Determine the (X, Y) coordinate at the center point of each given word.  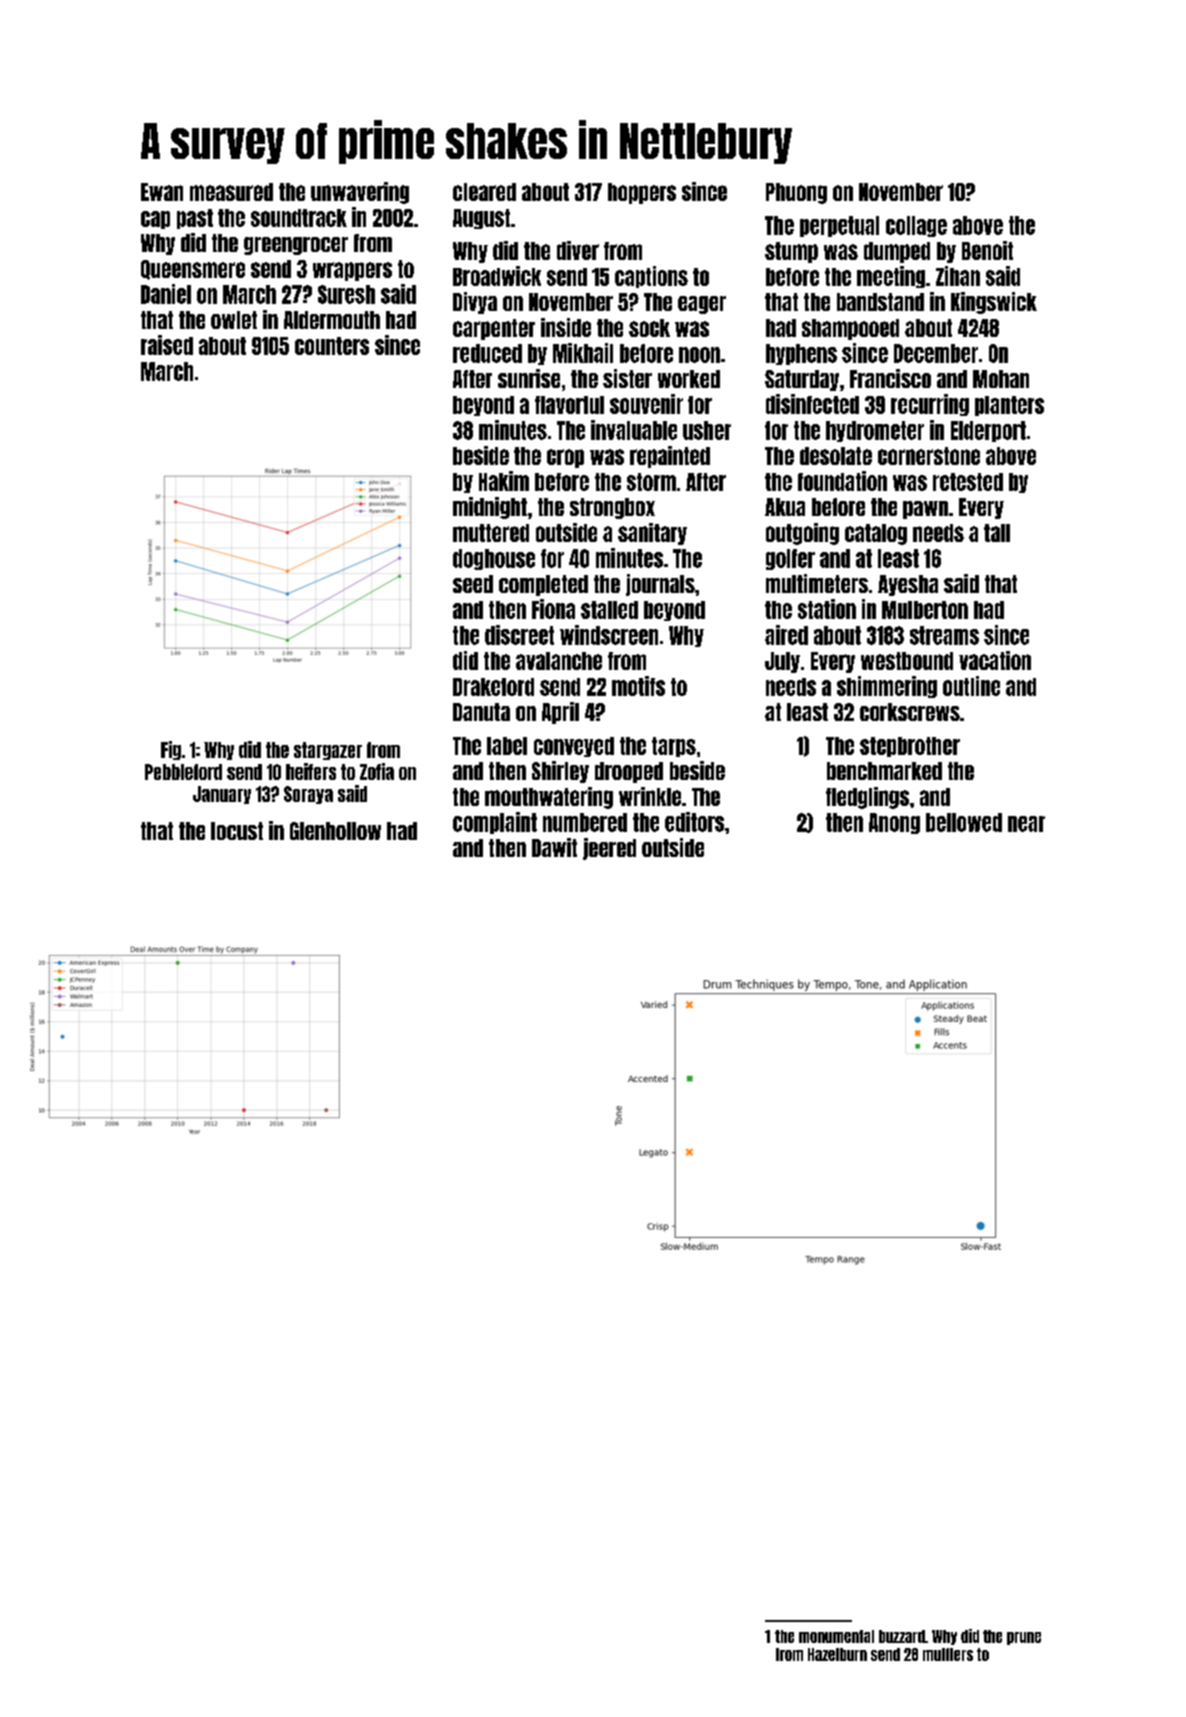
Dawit (554, 847)
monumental (836, 1636)
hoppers (642, 193)
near (1026, 824)
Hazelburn (837, 1654)
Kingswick (994, 303)
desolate (836, 456)
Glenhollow (335, 831)
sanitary (652, 534)
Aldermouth (332, 320)
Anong (894, 823)
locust (237, 831)
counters (332, 346)
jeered (609, 849)
